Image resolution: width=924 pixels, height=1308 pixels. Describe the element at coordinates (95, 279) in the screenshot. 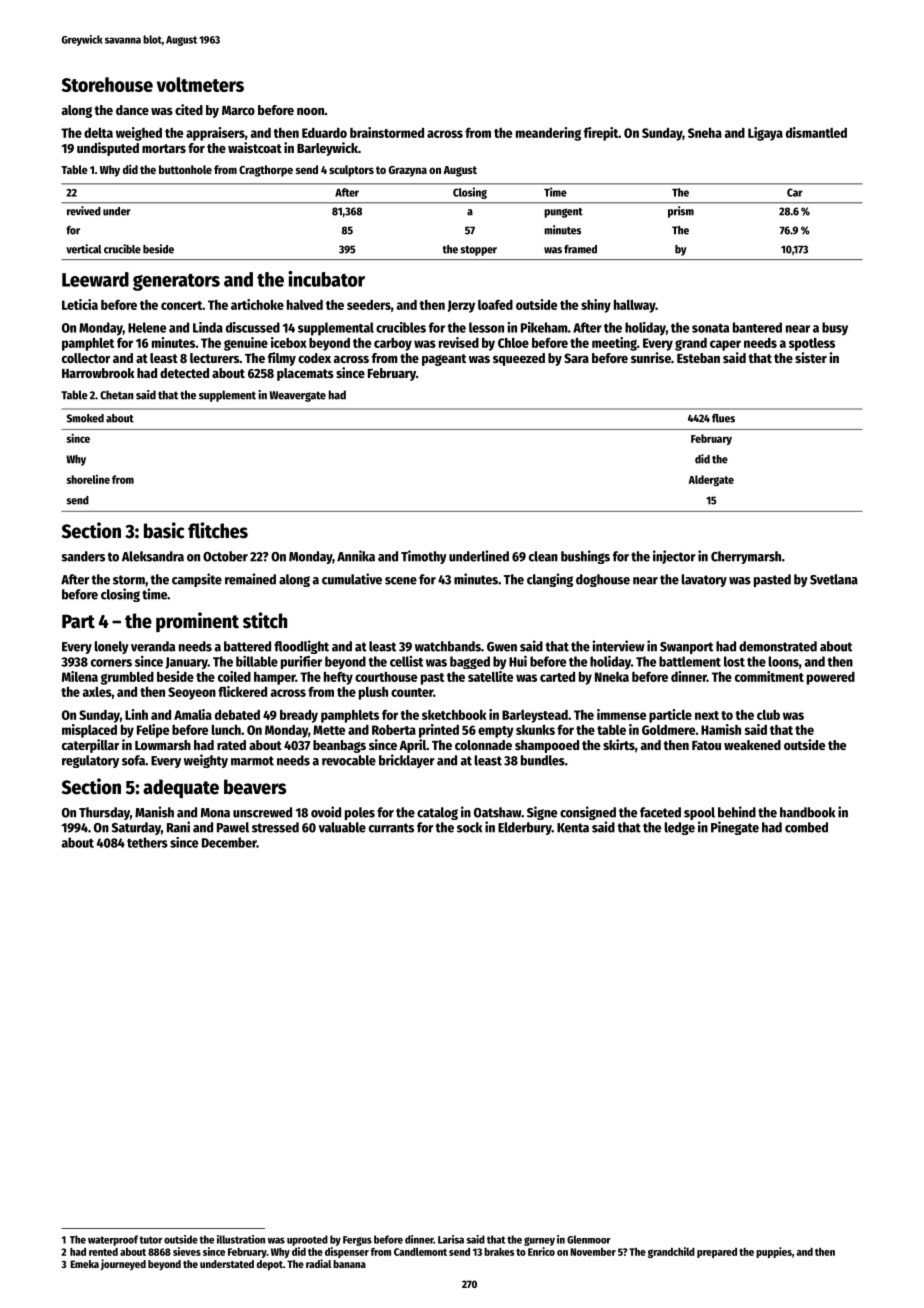

I see `Leeward` at that location.
